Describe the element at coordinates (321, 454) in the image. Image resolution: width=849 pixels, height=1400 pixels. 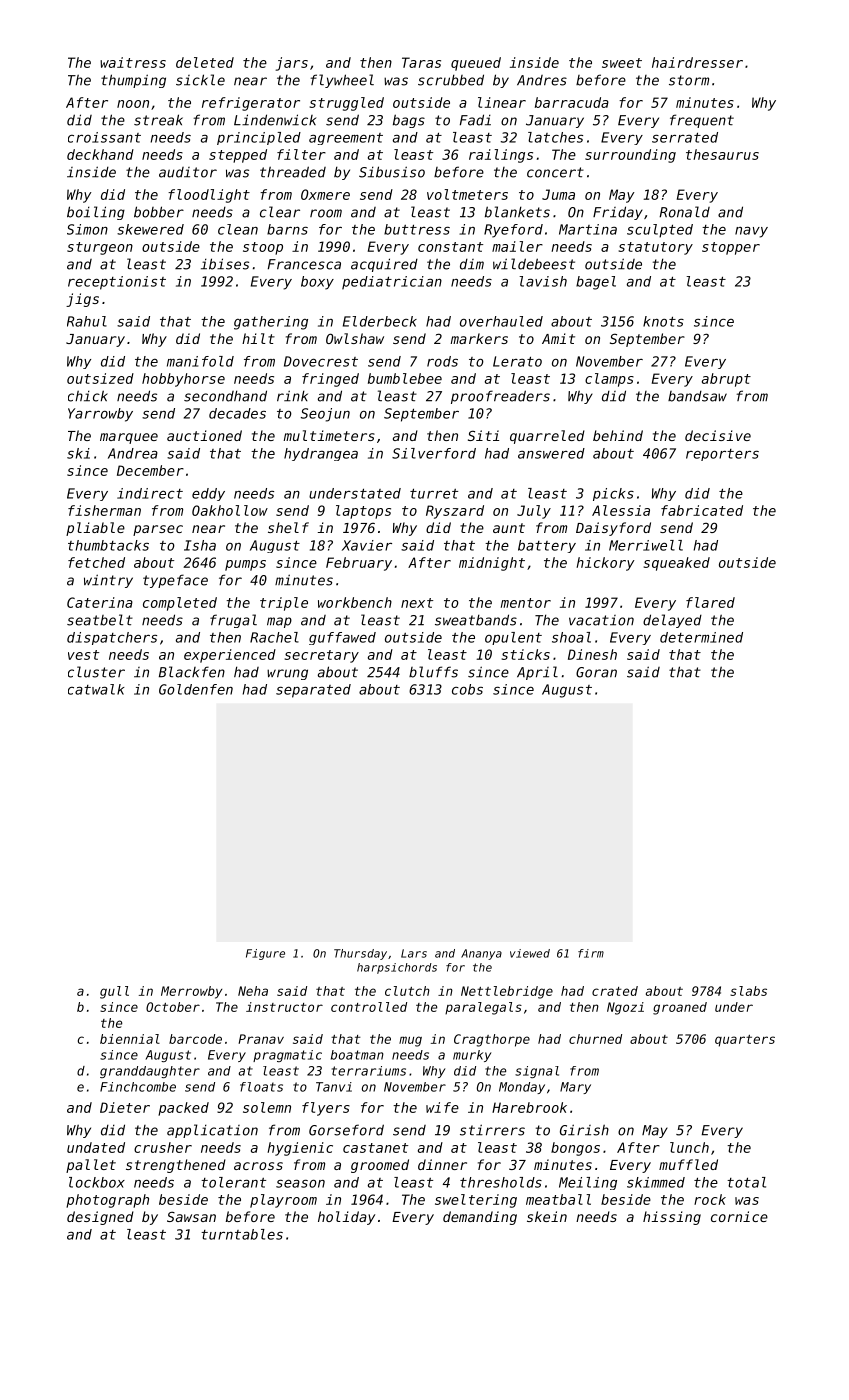
I see `hydrangea` at that location.
